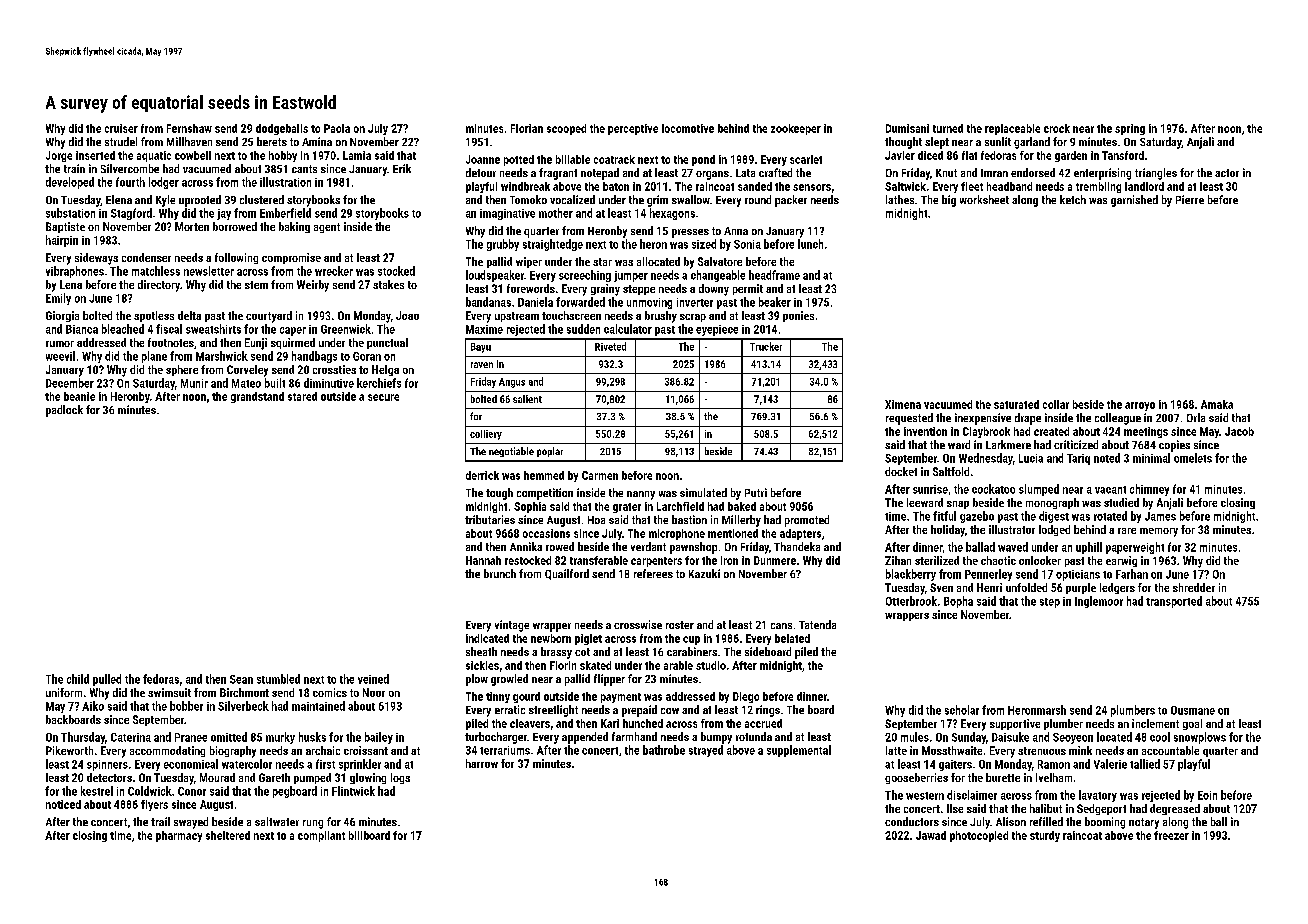  Describe the element at coordinates (1160, 737) in the screenshot. I see `cool` at that location.
